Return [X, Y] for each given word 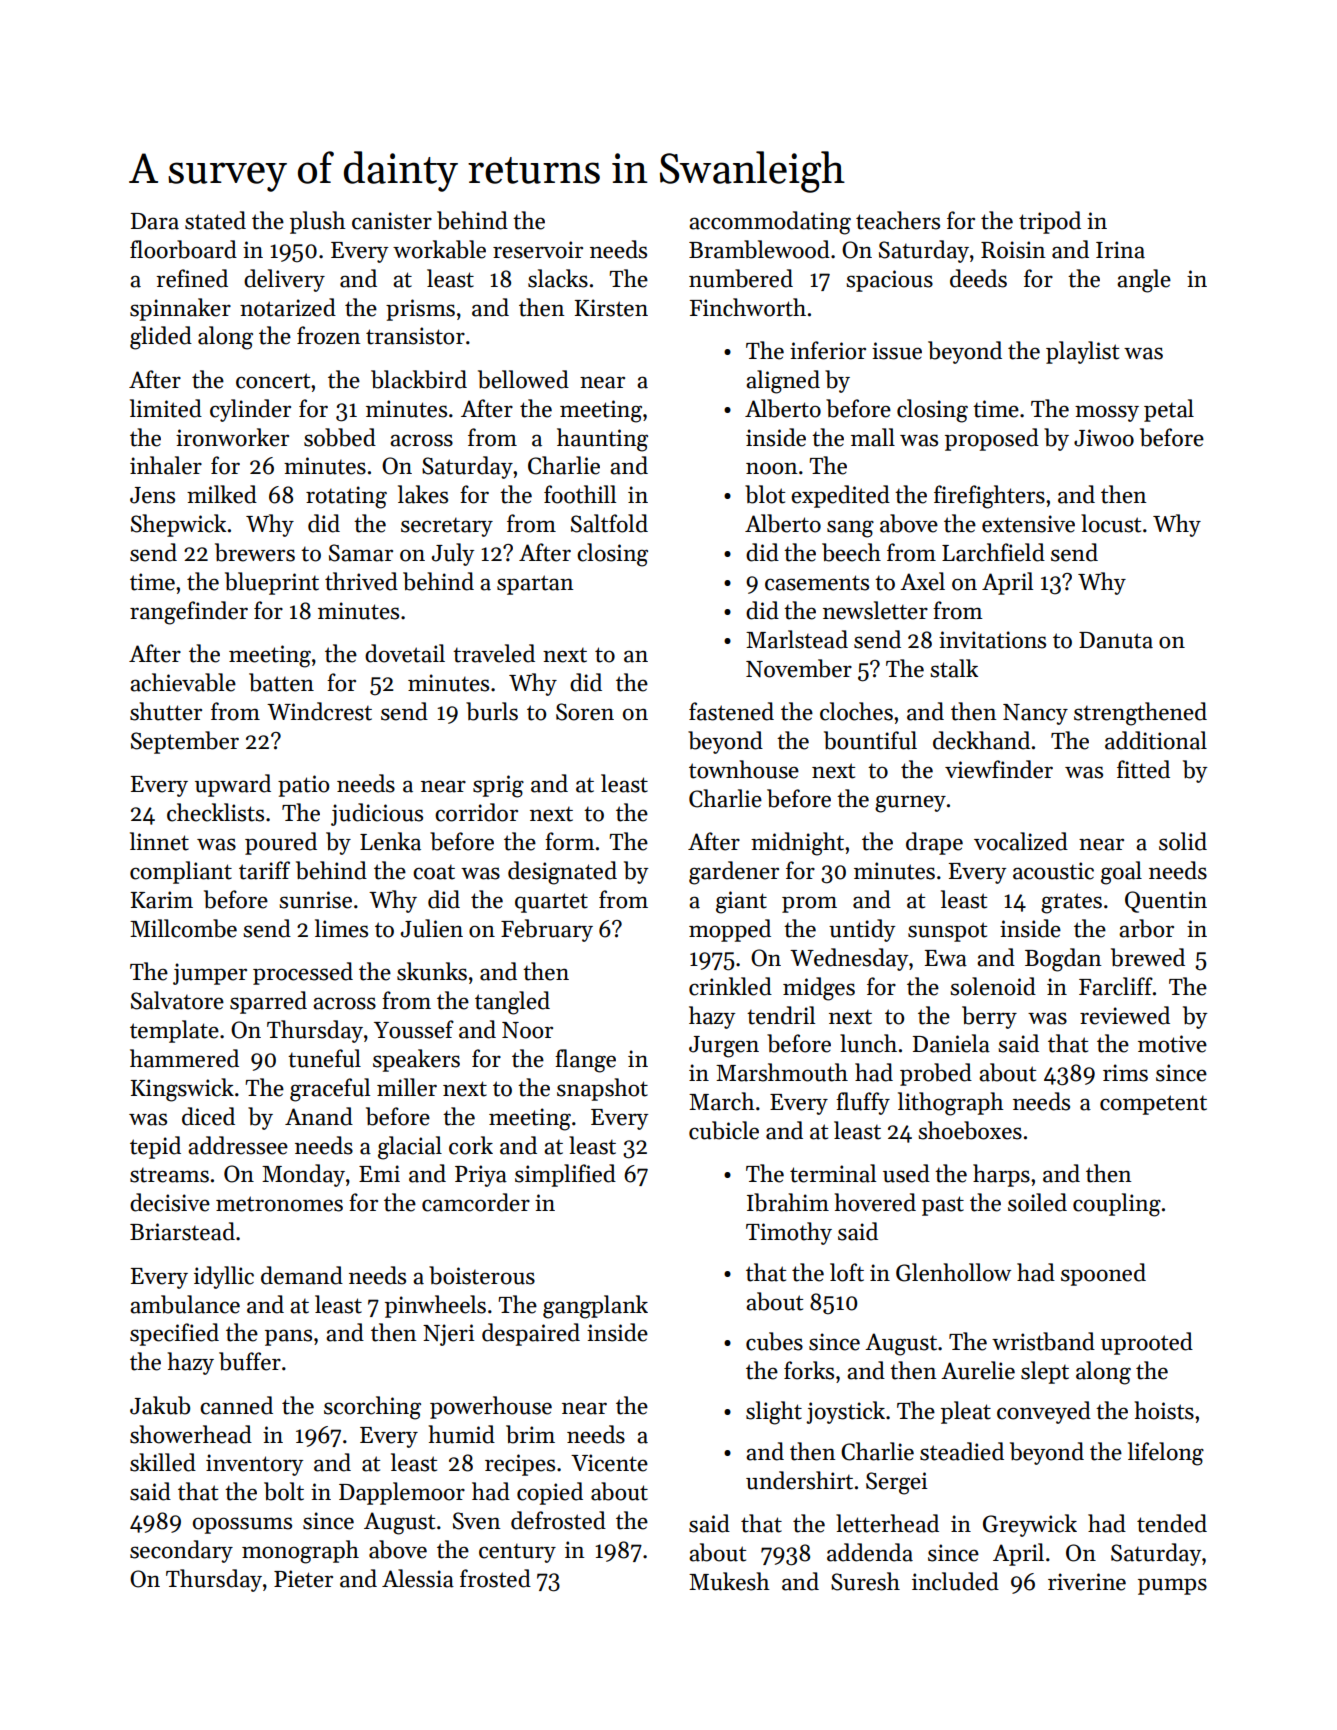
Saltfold [609, 523]
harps [1001, 1175]
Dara [155, 221]
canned [236, 1405]
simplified [565, 1175]
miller [407, 1087]
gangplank [595, 1307]
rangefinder [189, 613]
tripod [1050, 222]
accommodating [770, 223]
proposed [992, 439]
